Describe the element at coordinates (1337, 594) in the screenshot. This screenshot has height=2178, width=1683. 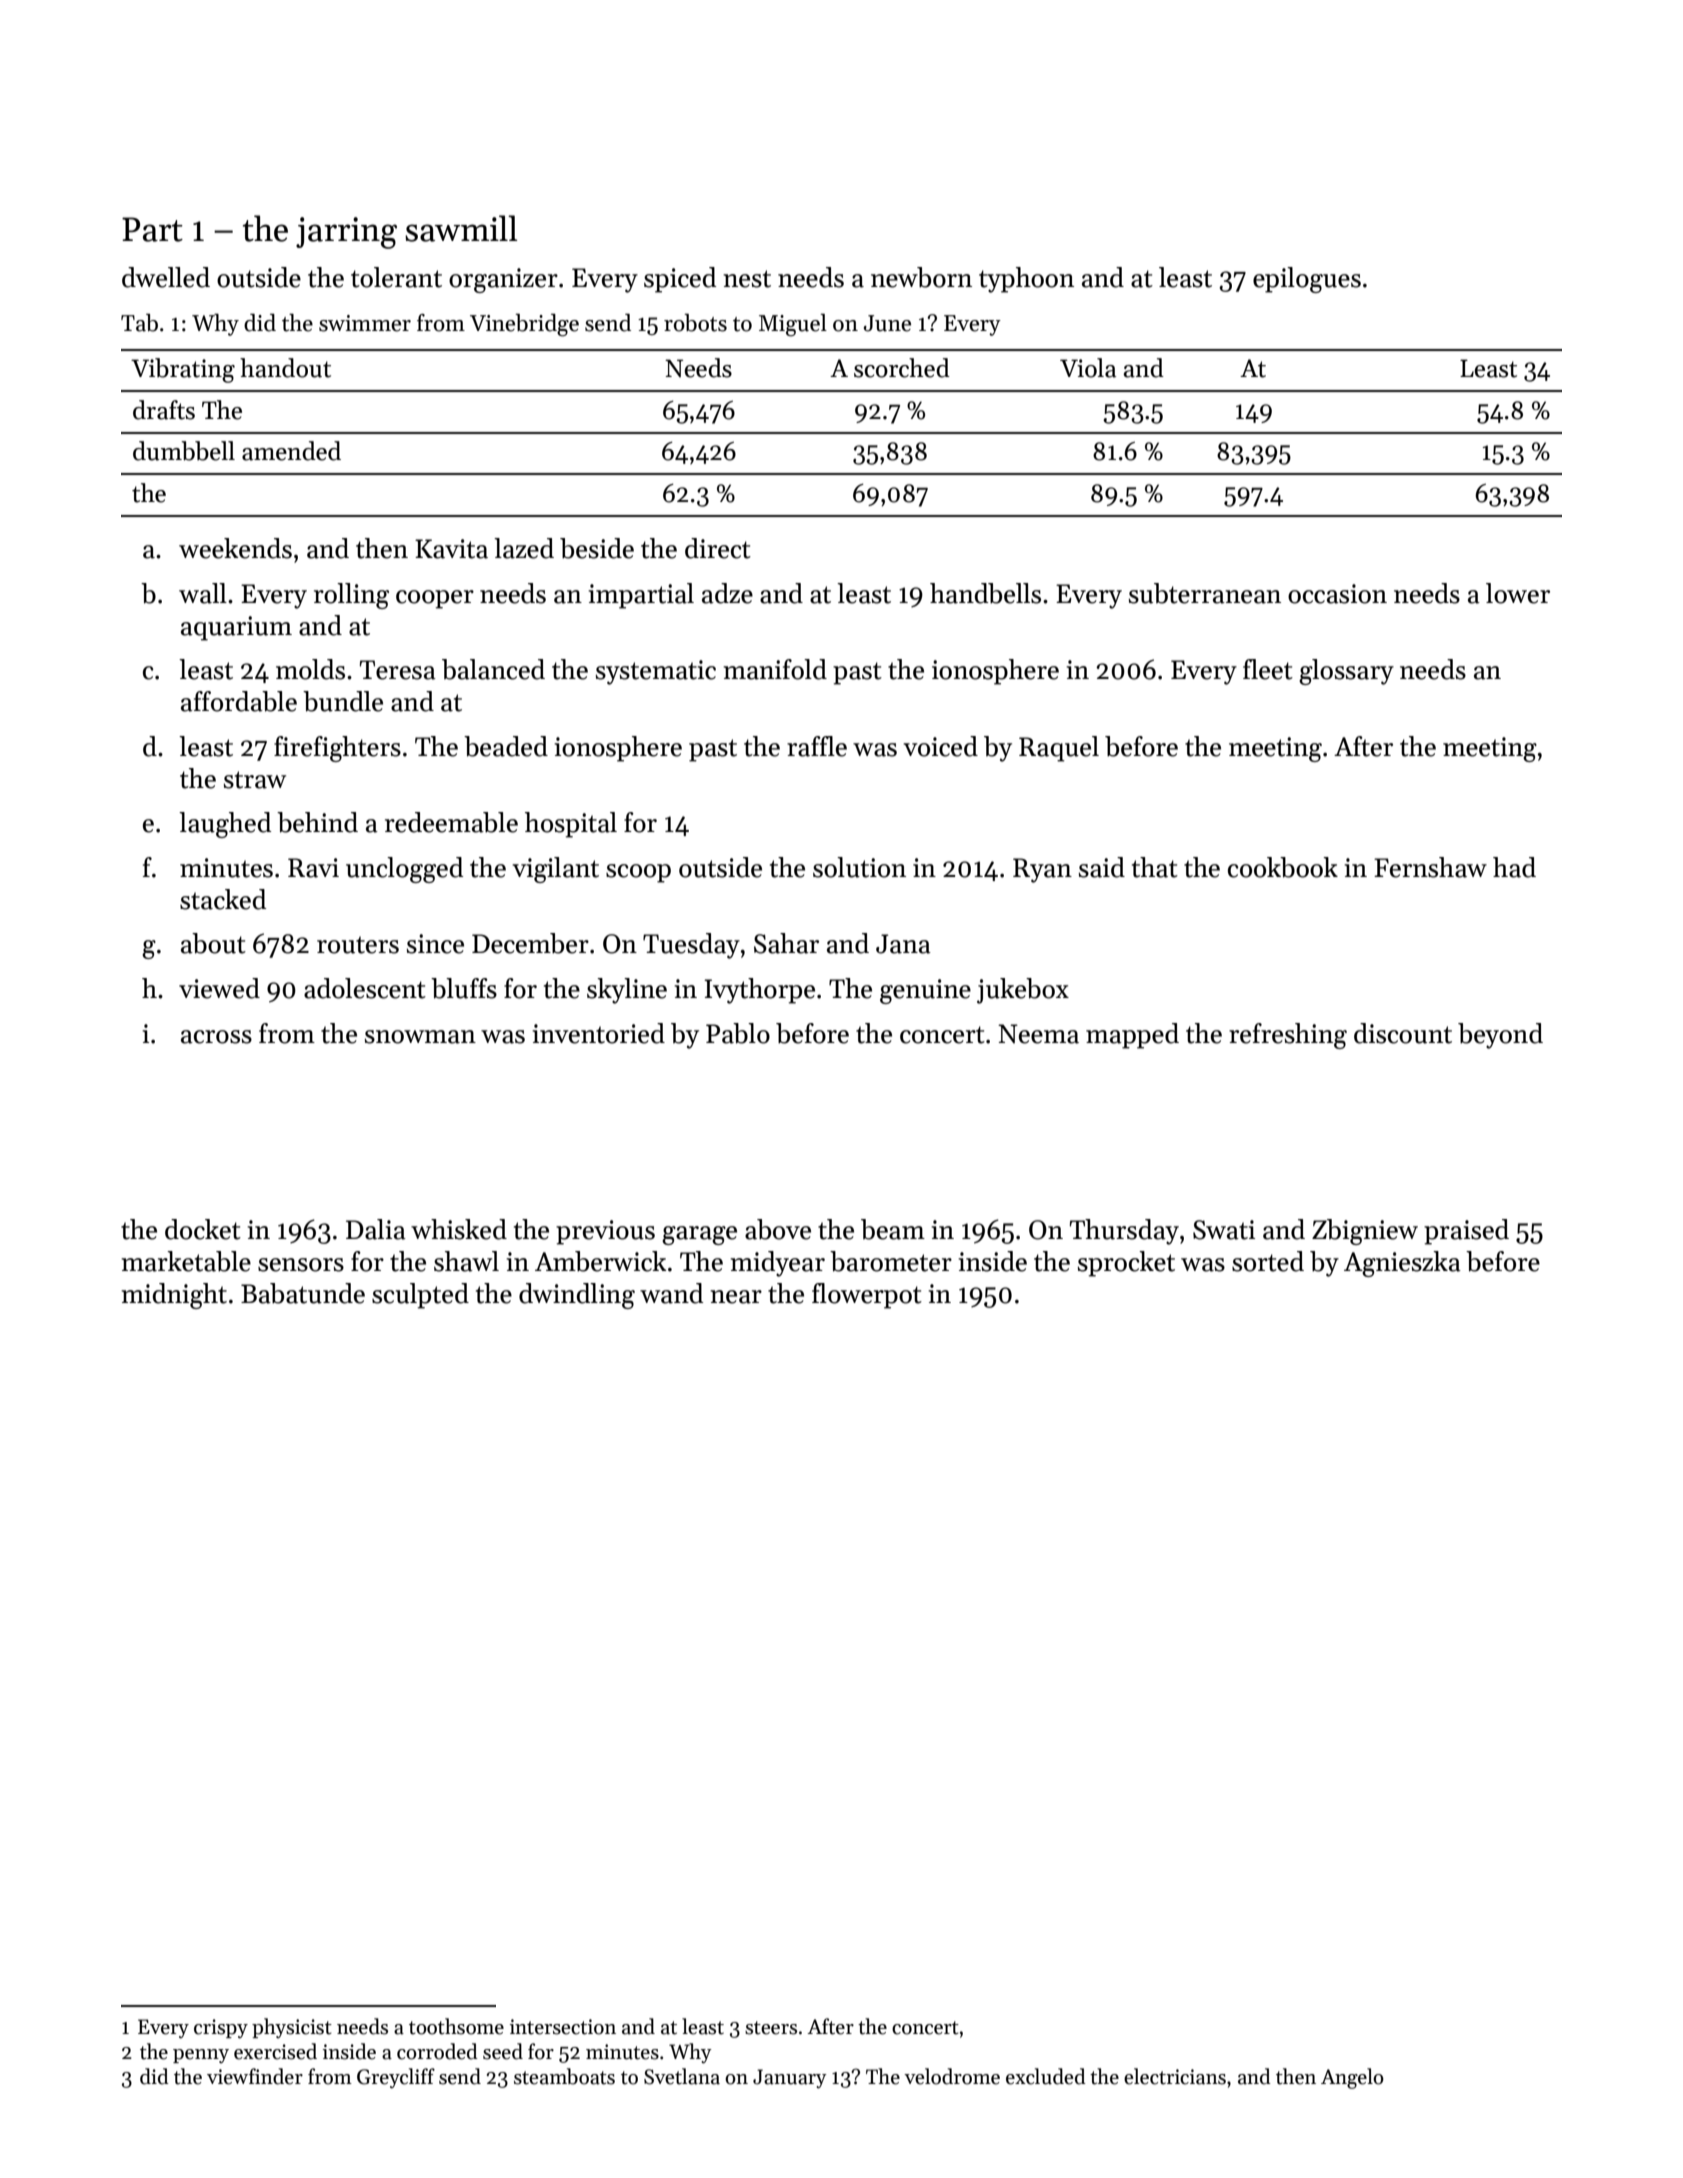
I see `occasion` at that location.
